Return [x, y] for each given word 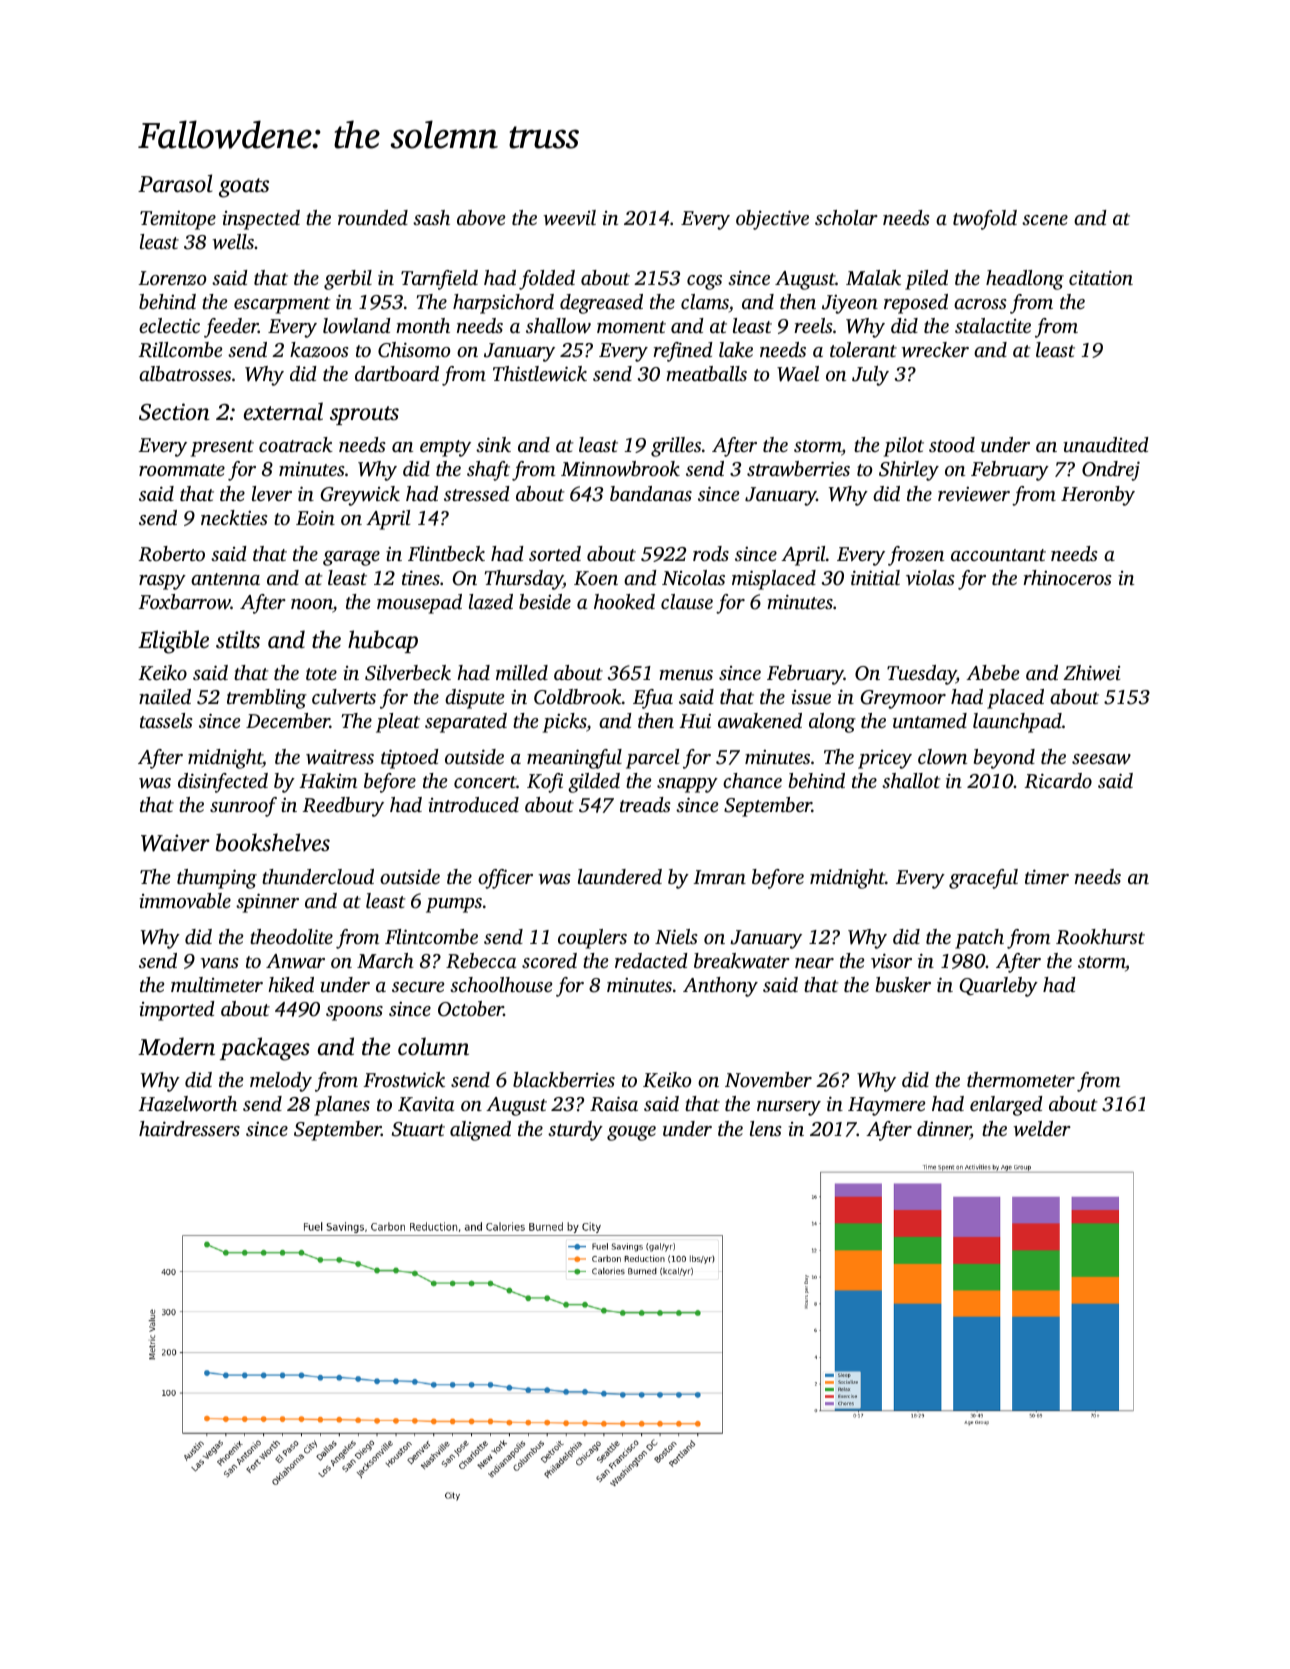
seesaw [1101, 759]
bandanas [651, 493]
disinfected [223, 783]
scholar [846, 217]
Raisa [614, 1104]
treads [645, 804]
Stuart [418, 1129]
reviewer [974, 494]
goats [244, 188]
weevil [570, 217]
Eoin [315, 517]
